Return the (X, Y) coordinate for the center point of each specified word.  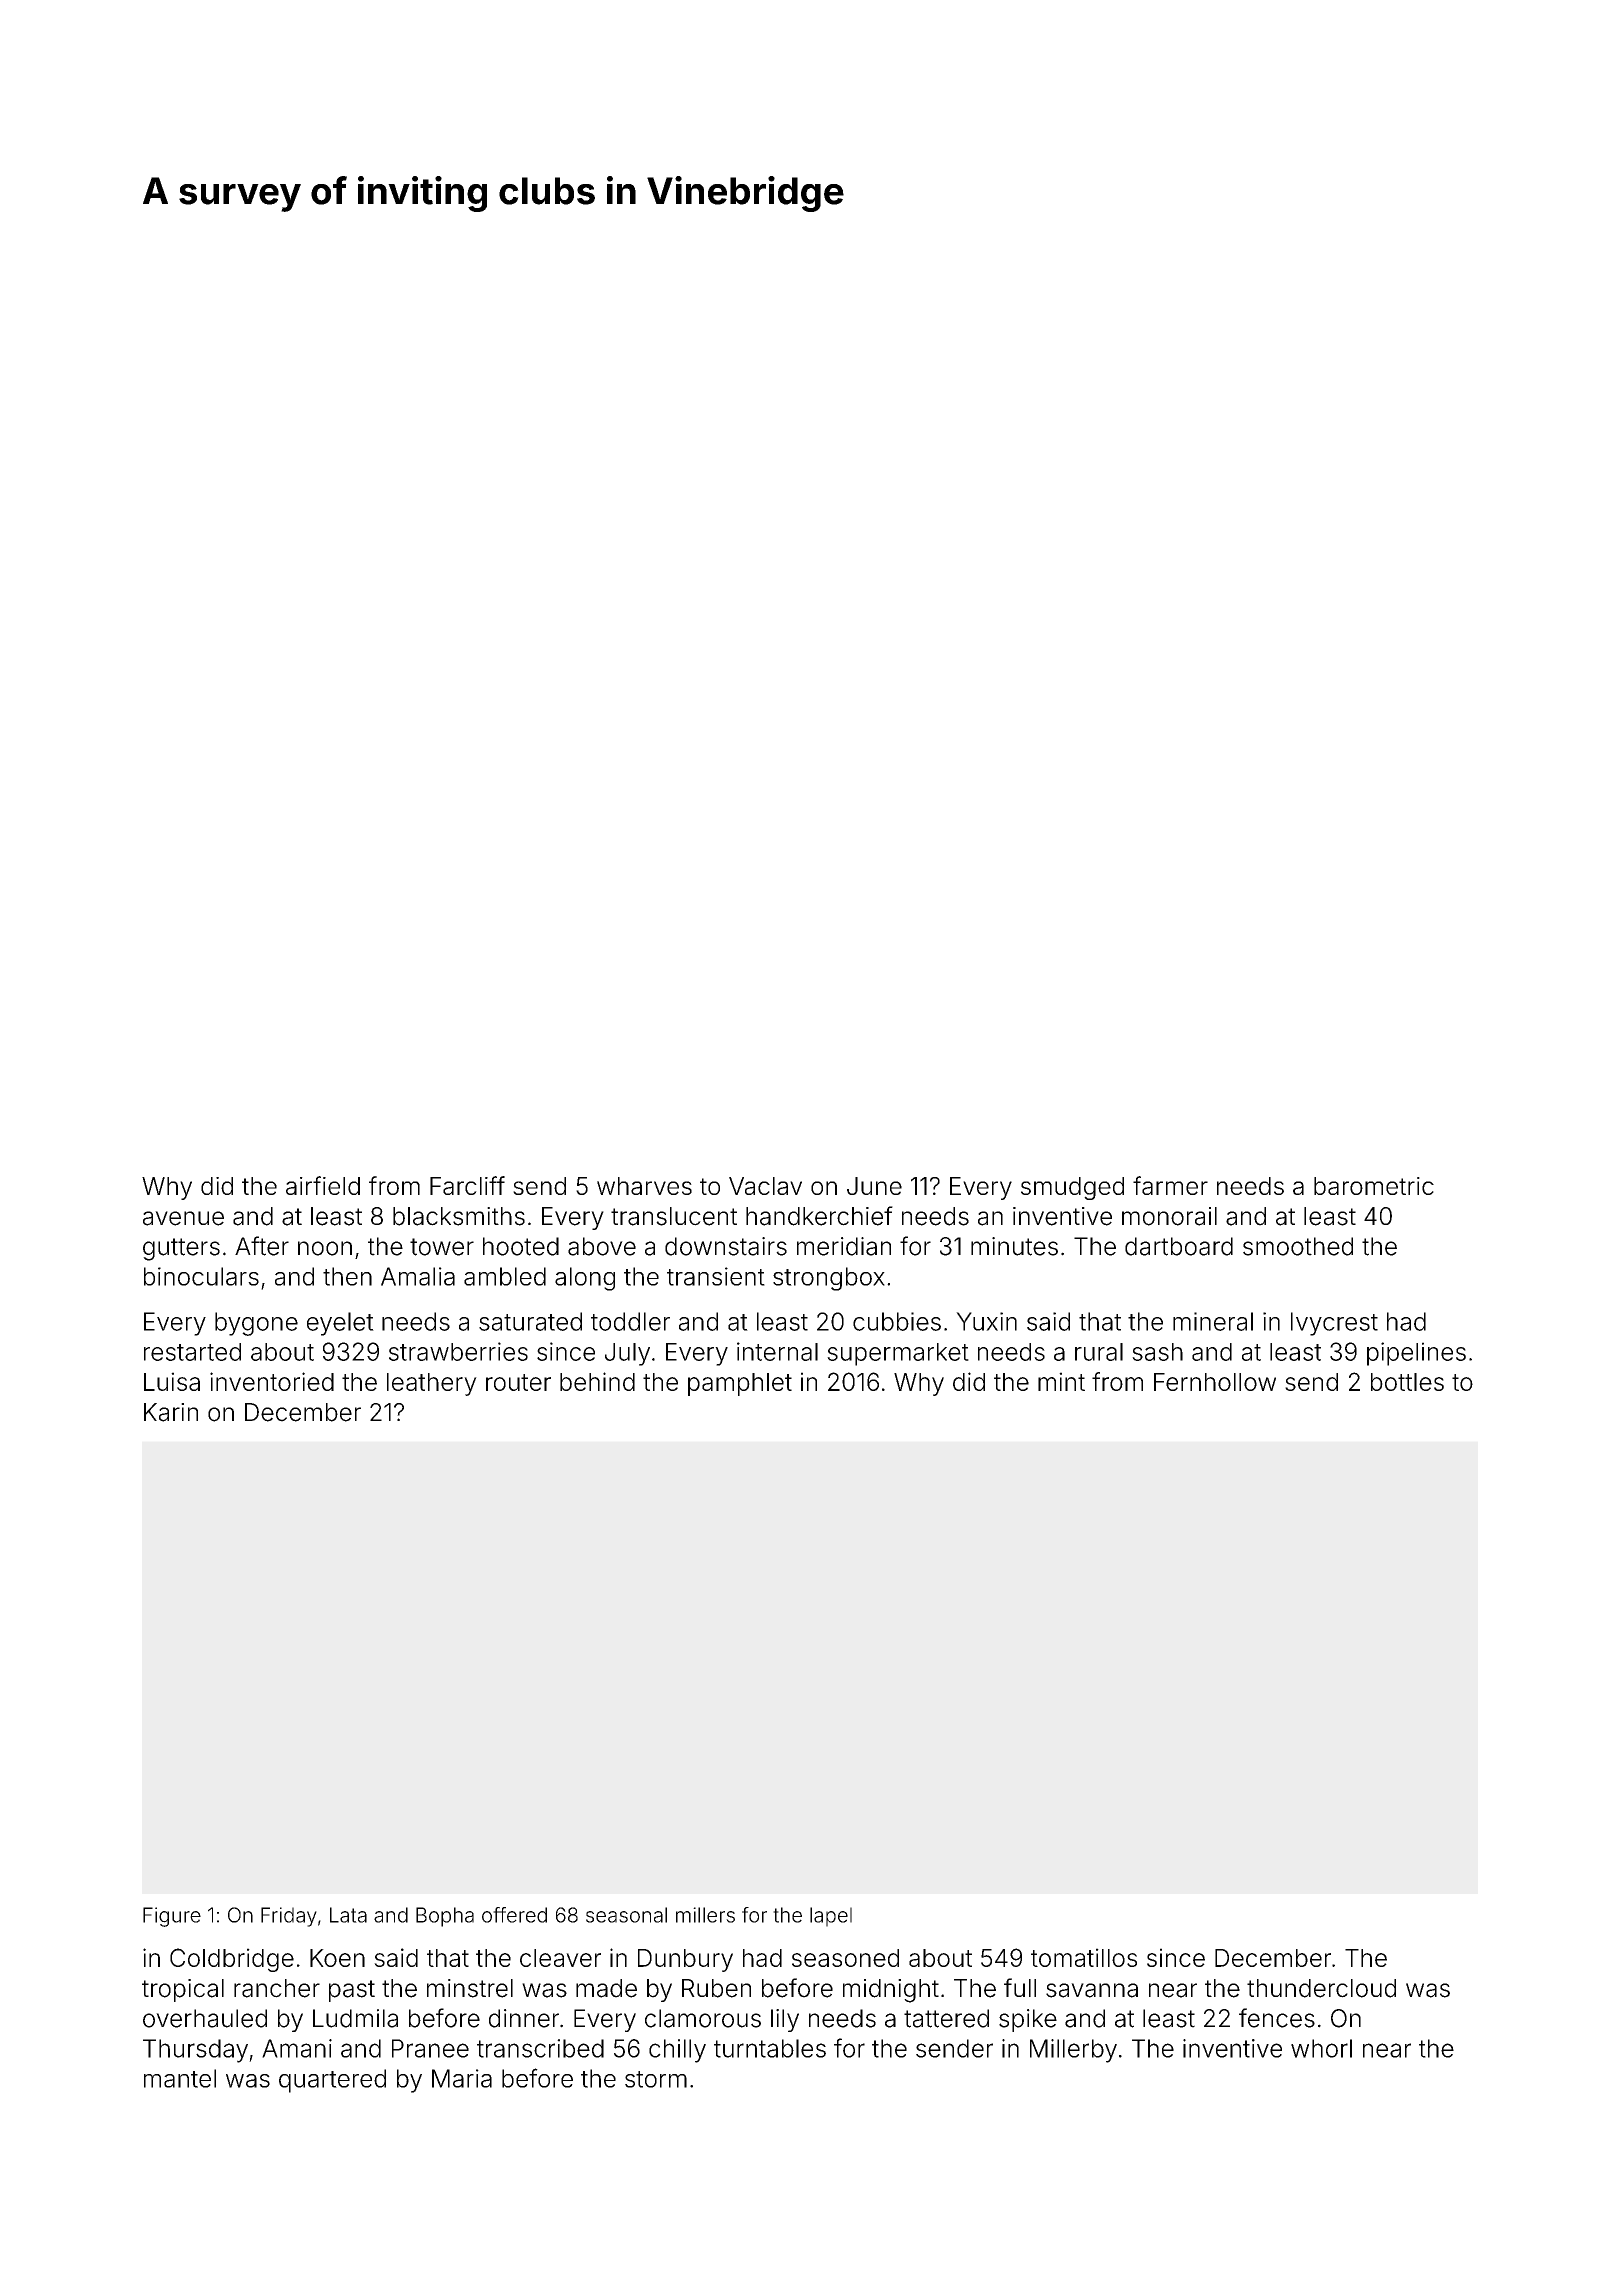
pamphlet (740, 1384)
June (874, 1186)
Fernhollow (1215, 1382)
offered (514, 1915)
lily (785, 2020)
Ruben (716, 1988)
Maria (462, 2078)
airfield (323, 1185)
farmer (1170, 1185)
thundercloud (1321, 1988)
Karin (171, 1412)
